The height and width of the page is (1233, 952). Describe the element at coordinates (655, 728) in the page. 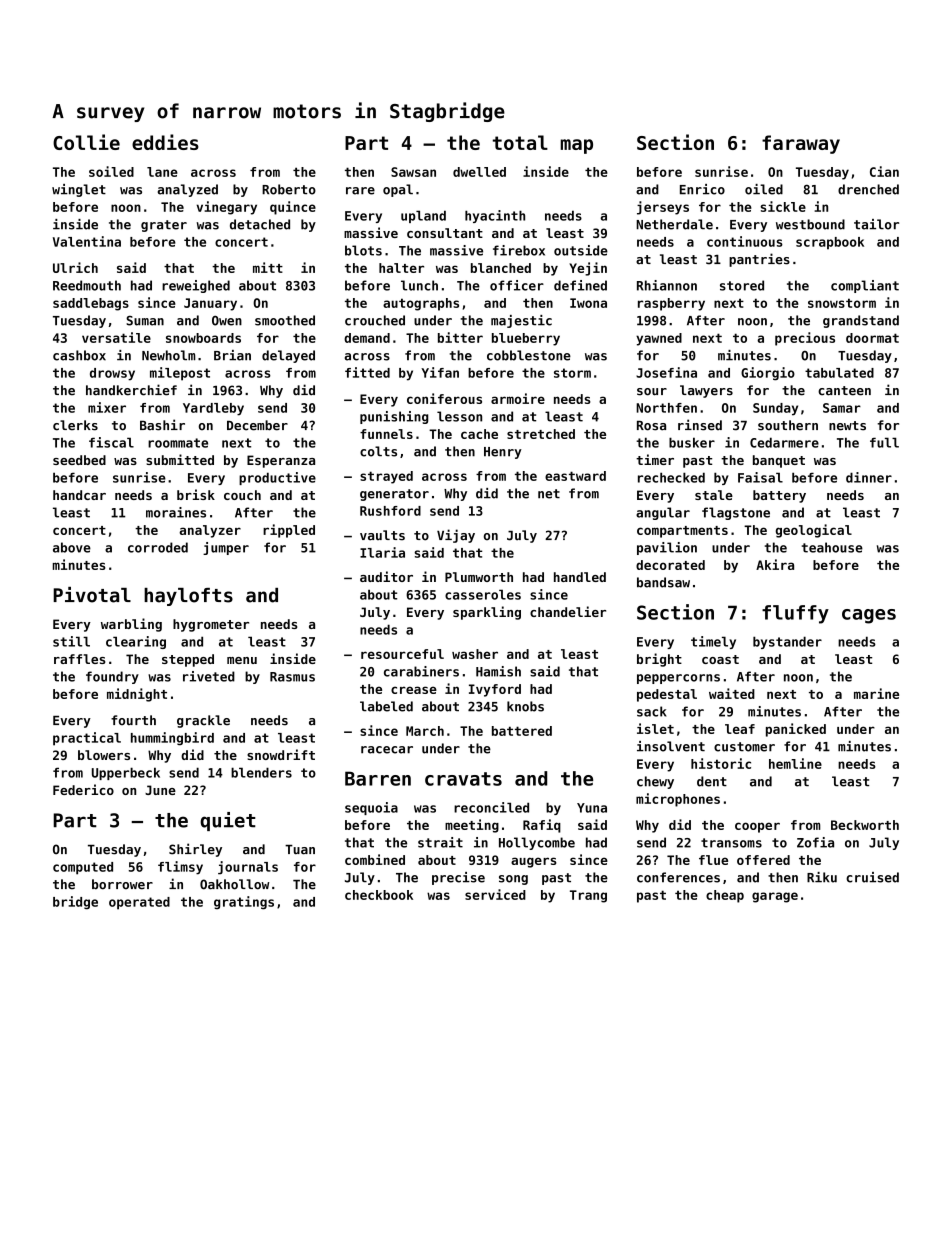

I see `islet` at that location.
